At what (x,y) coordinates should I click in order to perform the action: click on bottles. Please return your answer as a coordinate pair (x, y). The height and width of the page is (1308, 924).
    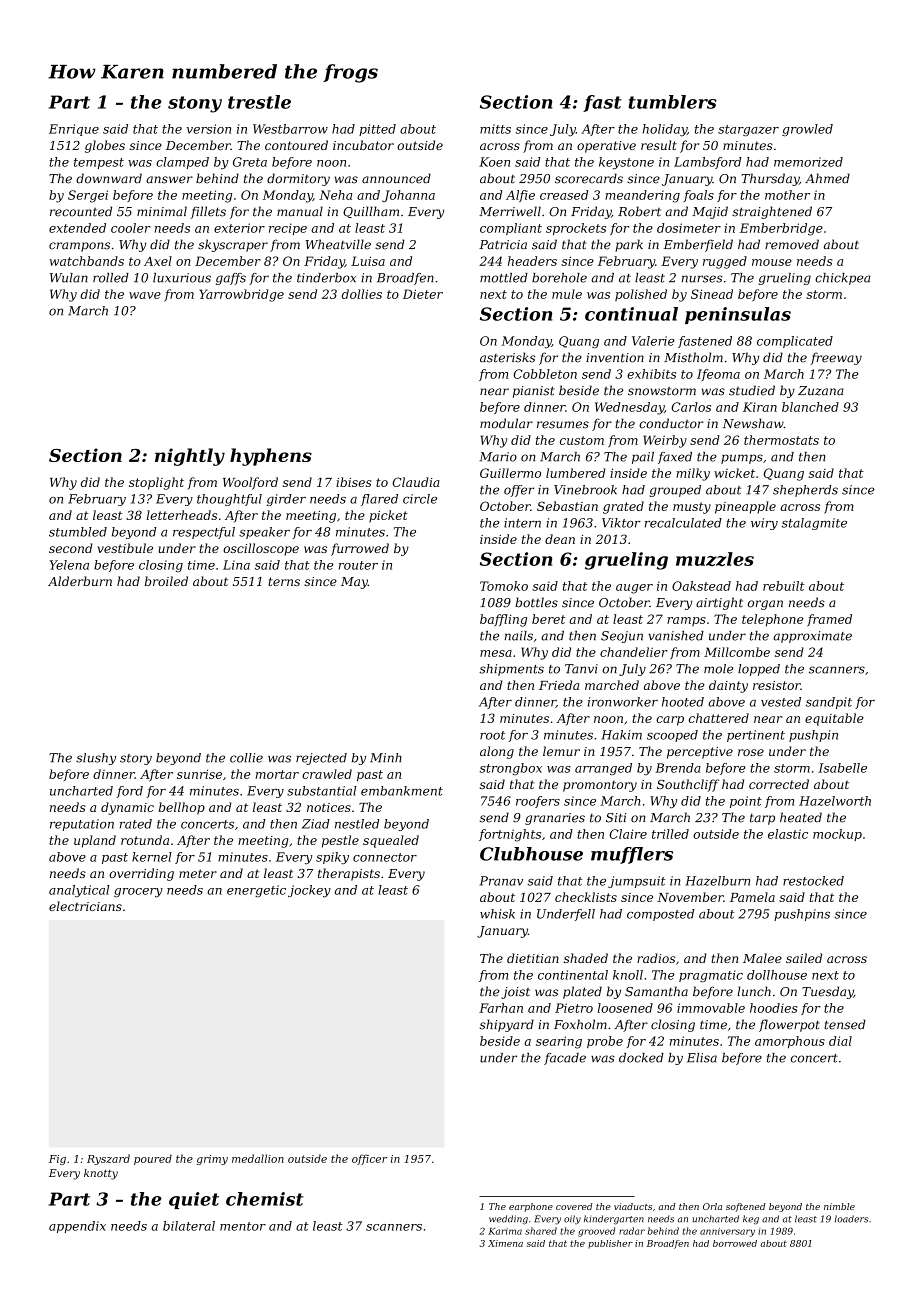
    Looking at the image, I should click on (536, 602).
